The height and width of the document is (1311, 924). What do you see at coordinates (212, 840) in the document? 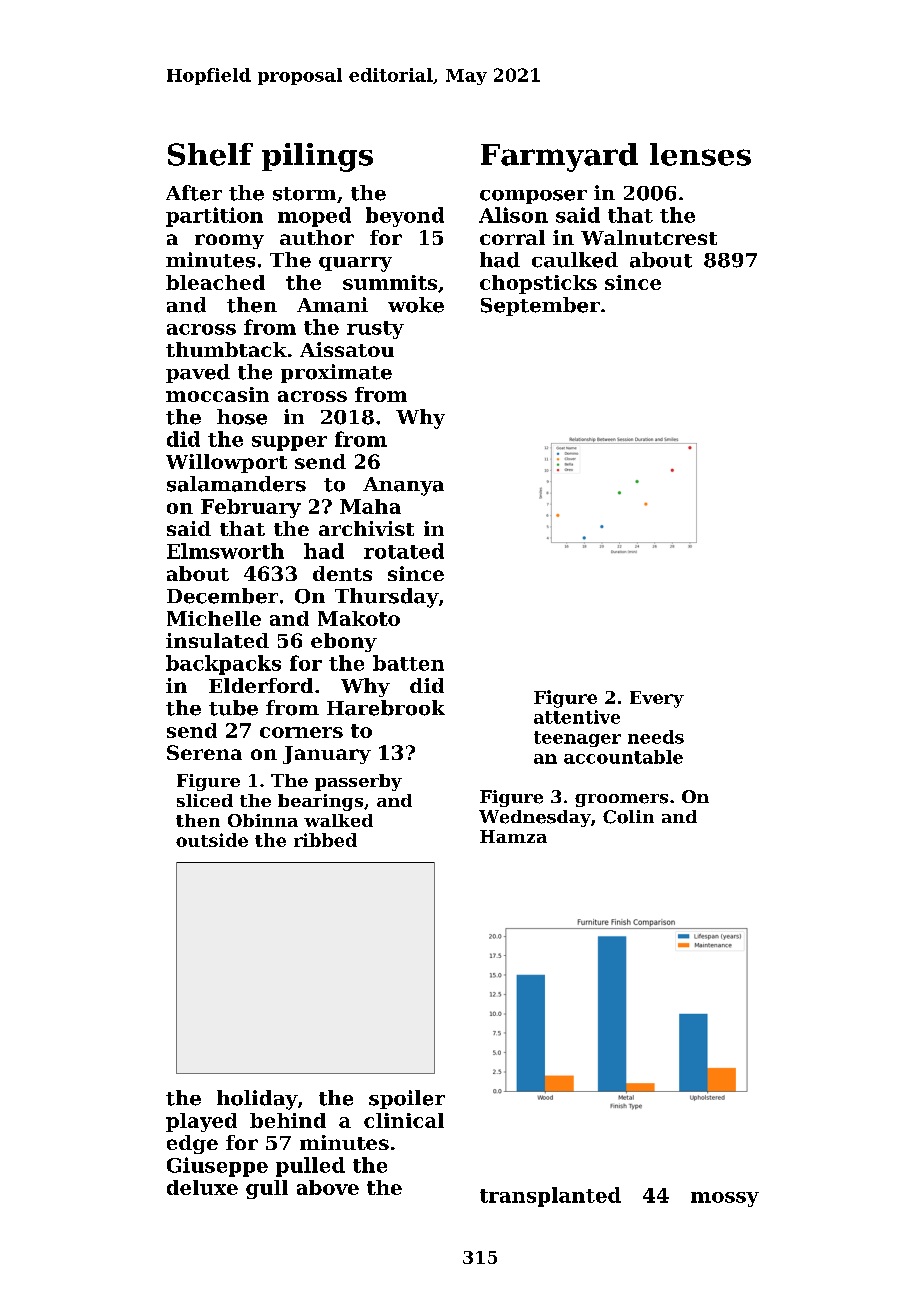
I see `outside` at bounding box center [212, 840].
